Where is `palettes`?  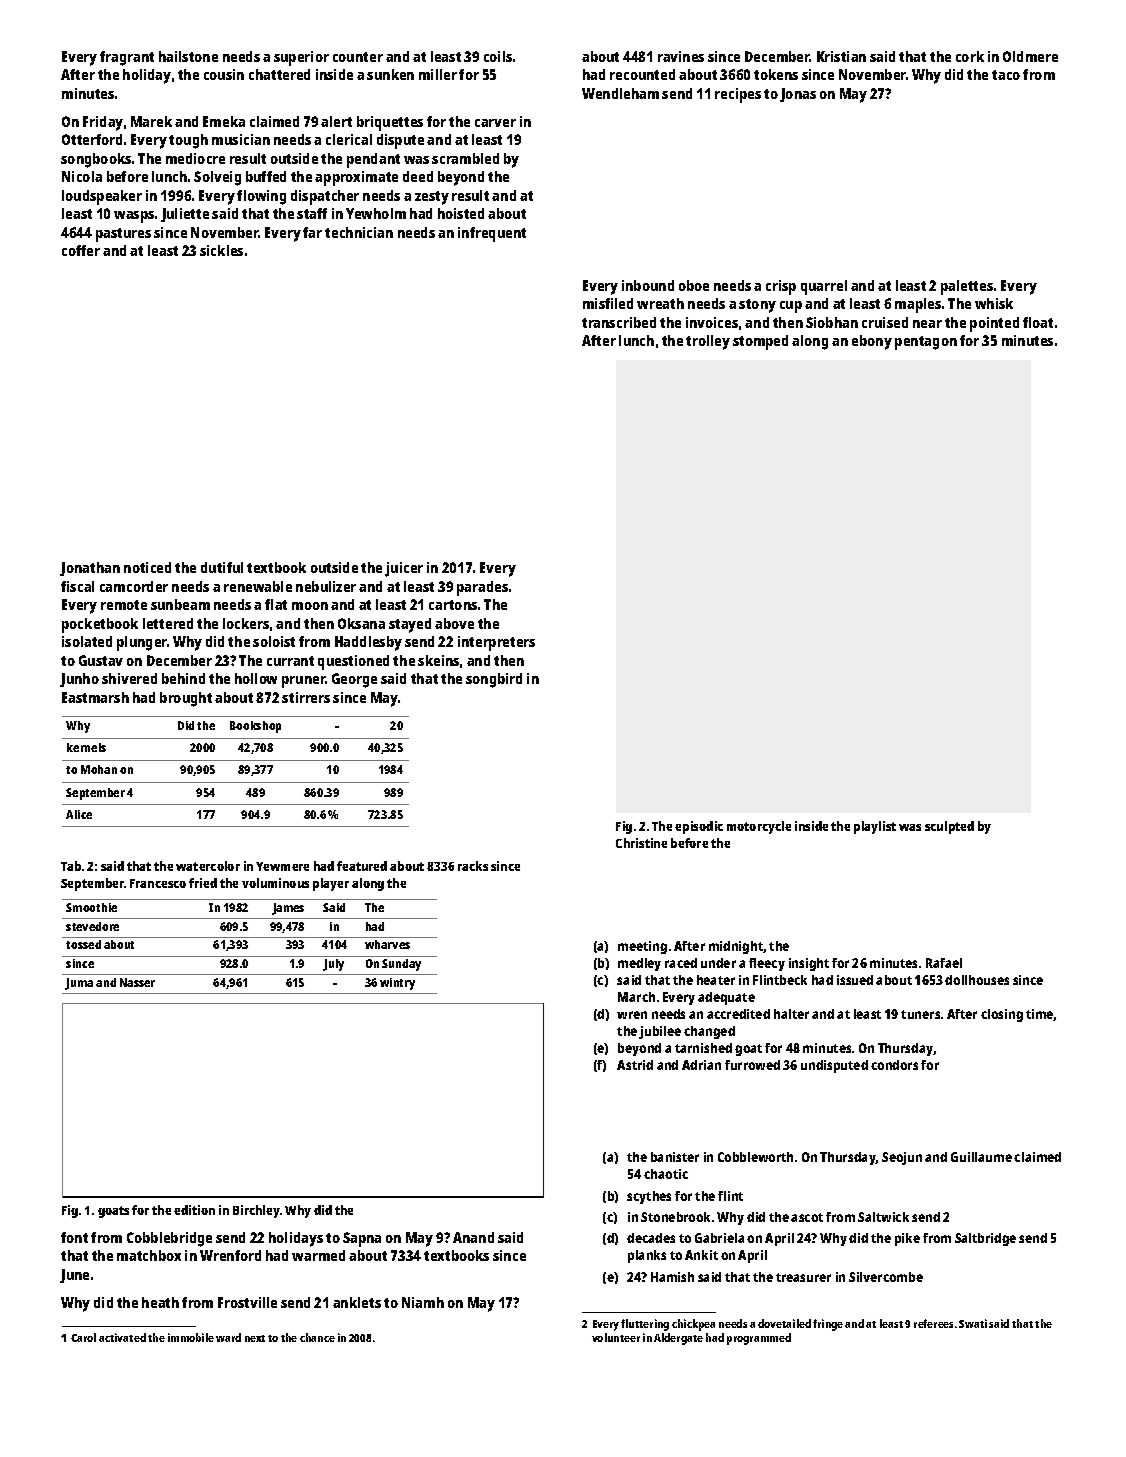 palettes is located at coordinates (967, 287).
